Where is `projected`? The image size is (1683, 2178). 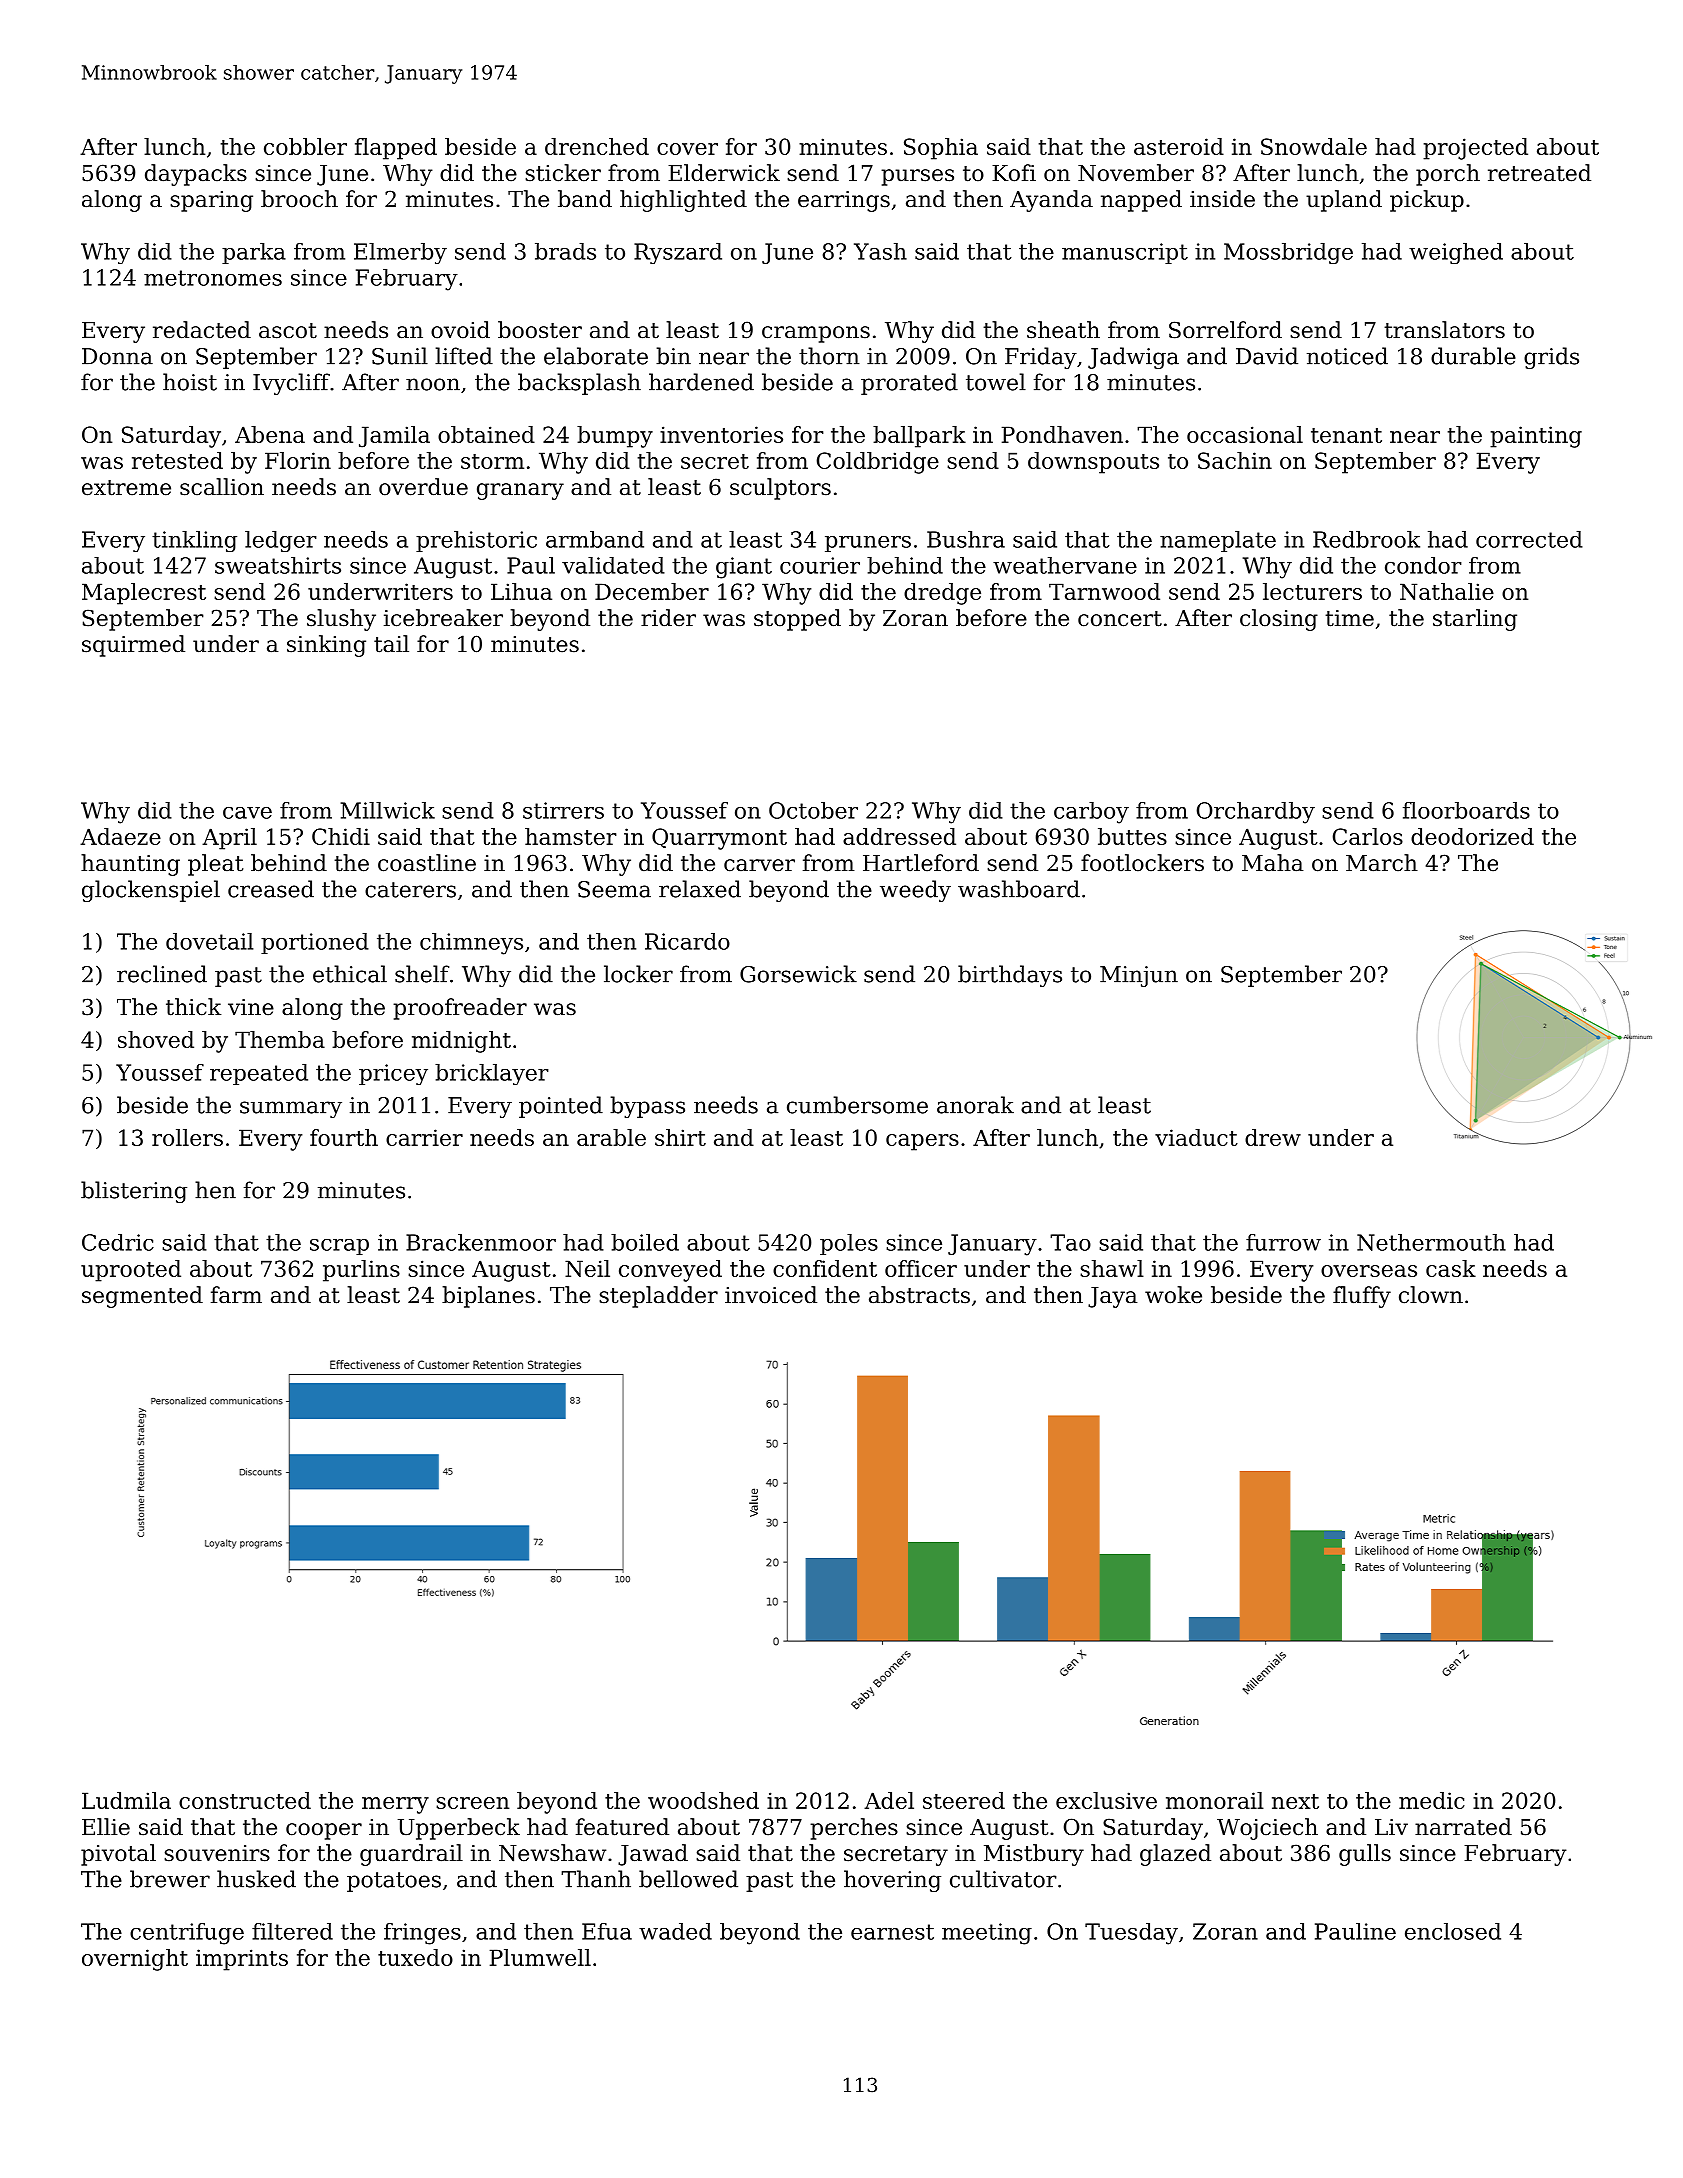 projected is located at coordinates (1475, 149).
